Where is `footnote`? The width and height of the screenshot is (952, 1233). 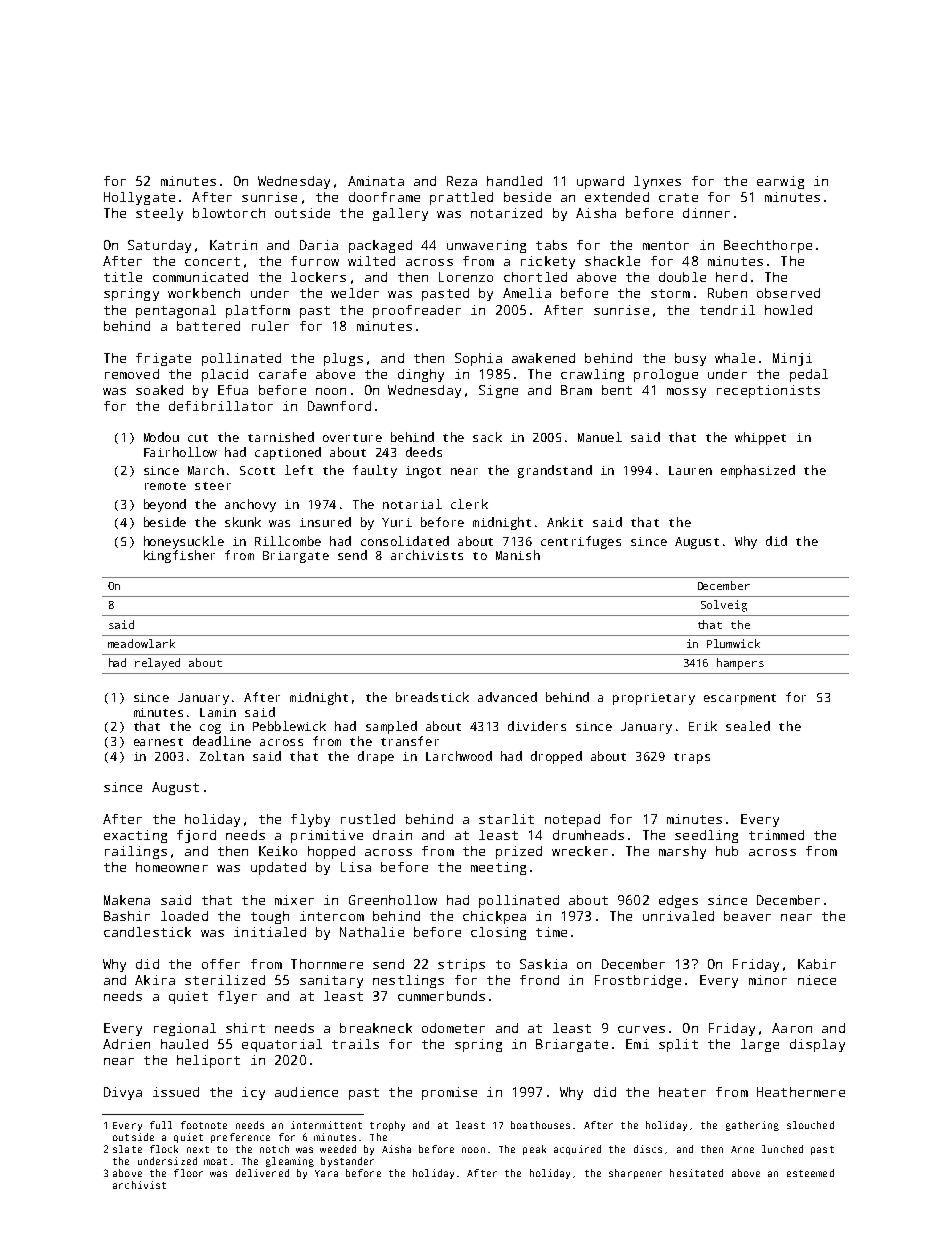
footnote is located at coordinates (204, 1125).
